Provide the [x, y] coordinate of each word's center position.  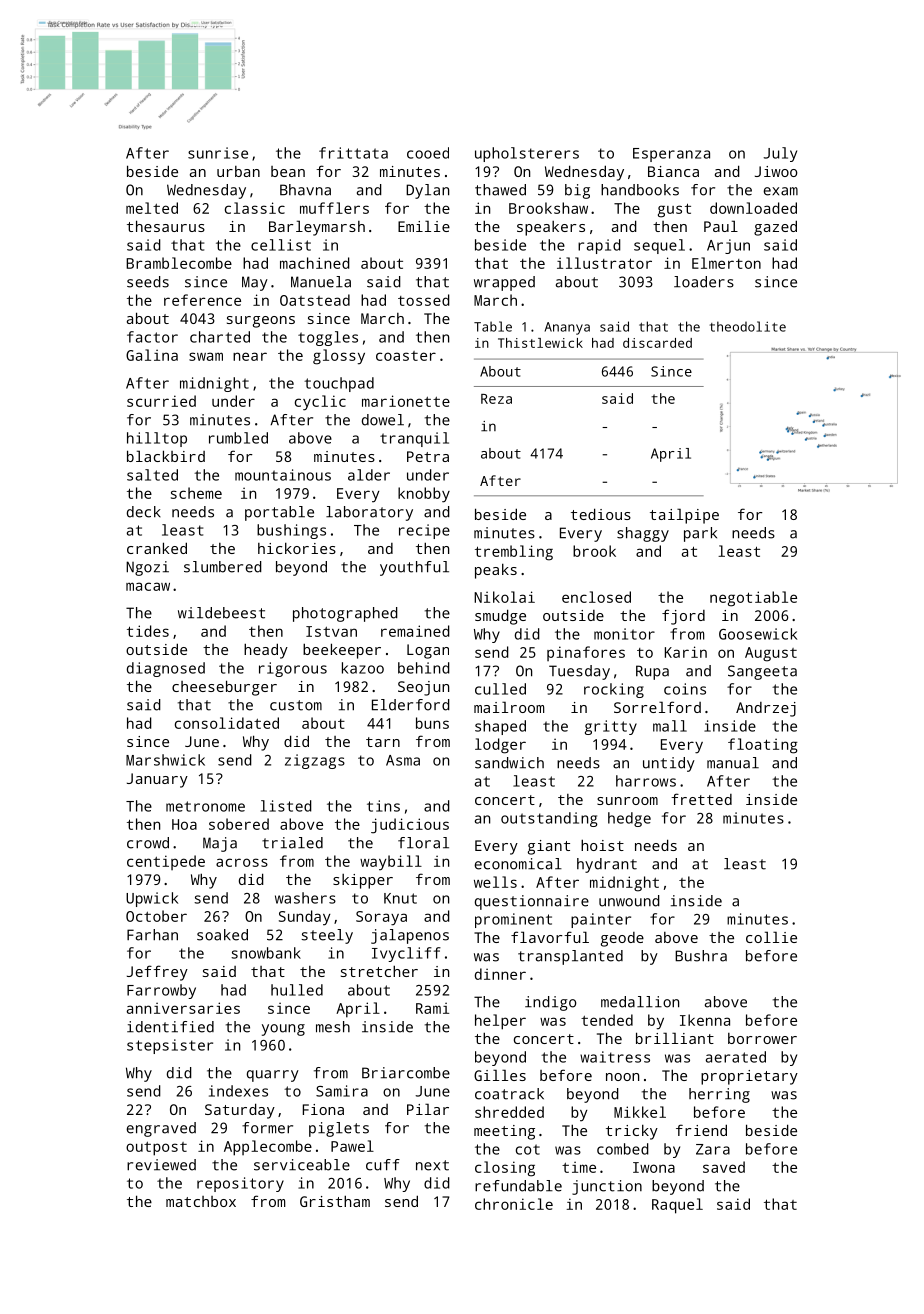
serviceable [302, 1165]
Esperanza [671, 155]
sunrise [218, 153]
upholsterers [527, 154]
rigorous [293, 669]
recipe [424, 531]
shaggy [643, 534]
